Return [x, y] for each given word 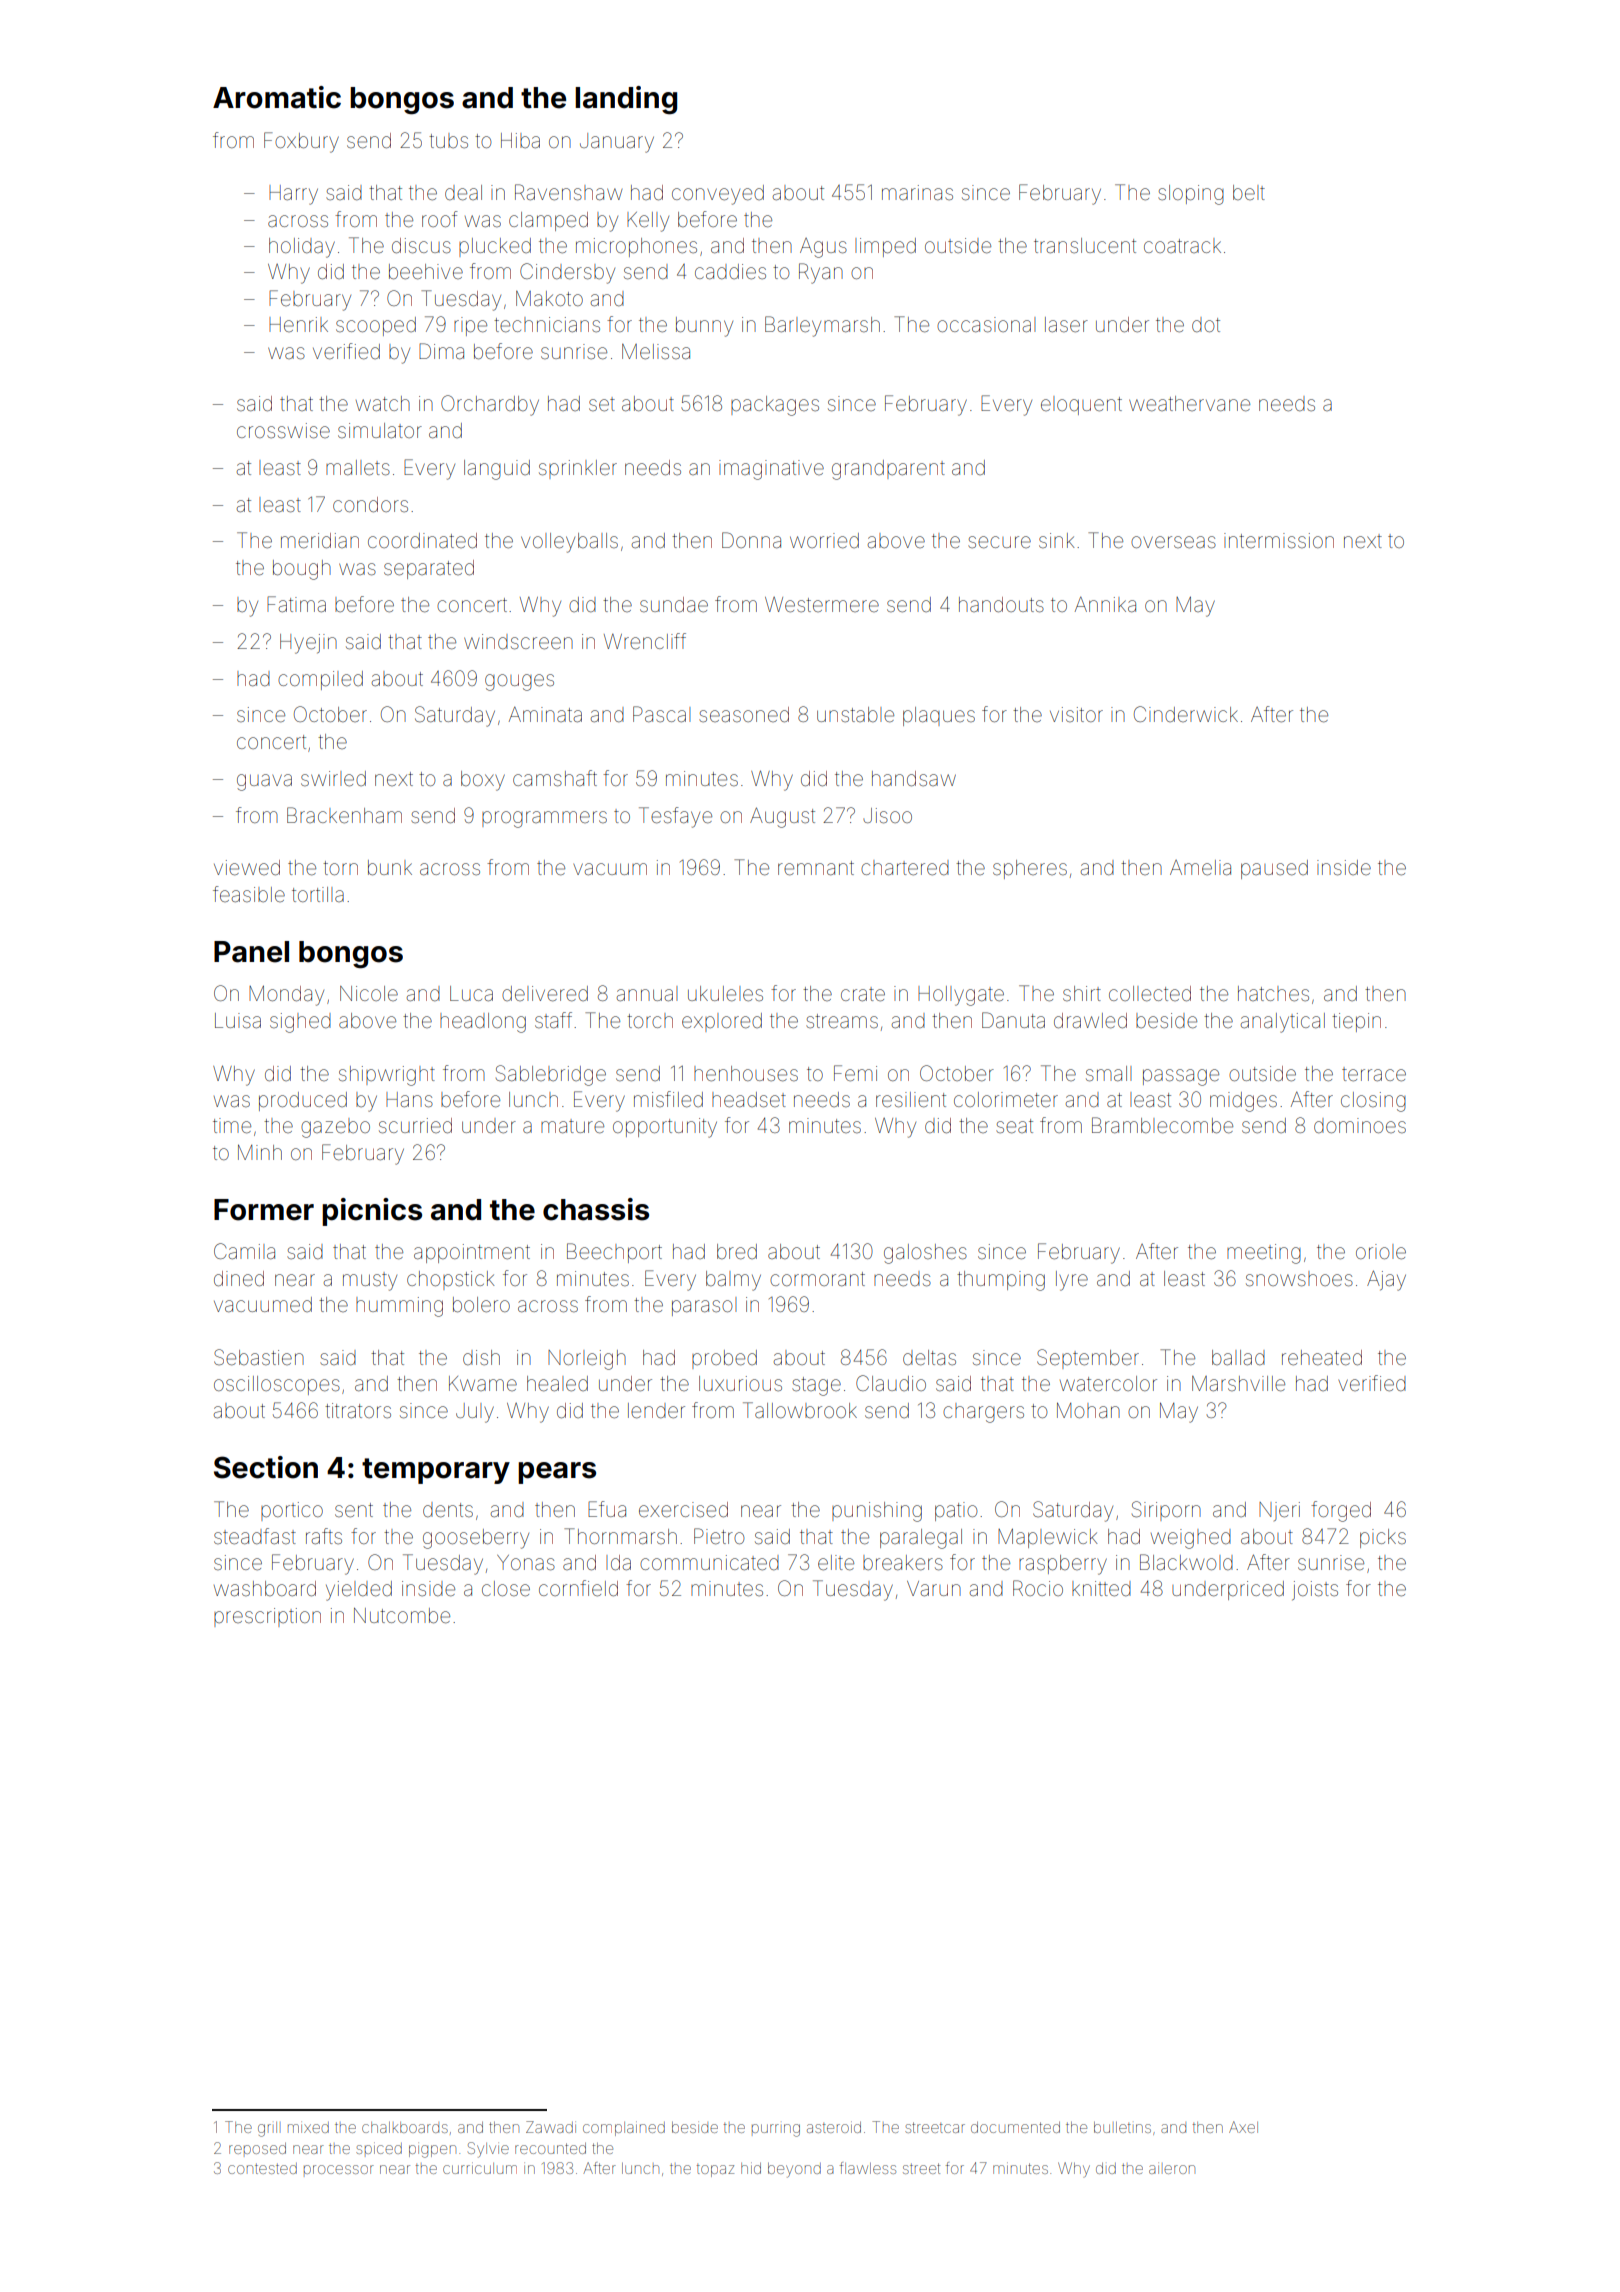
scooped [376, 326]
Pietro [719, 1536]
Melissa [656, 352]
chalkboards [405, 2127]
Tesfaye [675, 817]
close [506, 1589]
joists [1315, 1590]
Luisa [238, 1021]
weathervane [1189, 404]
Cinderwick [1186, 714]
